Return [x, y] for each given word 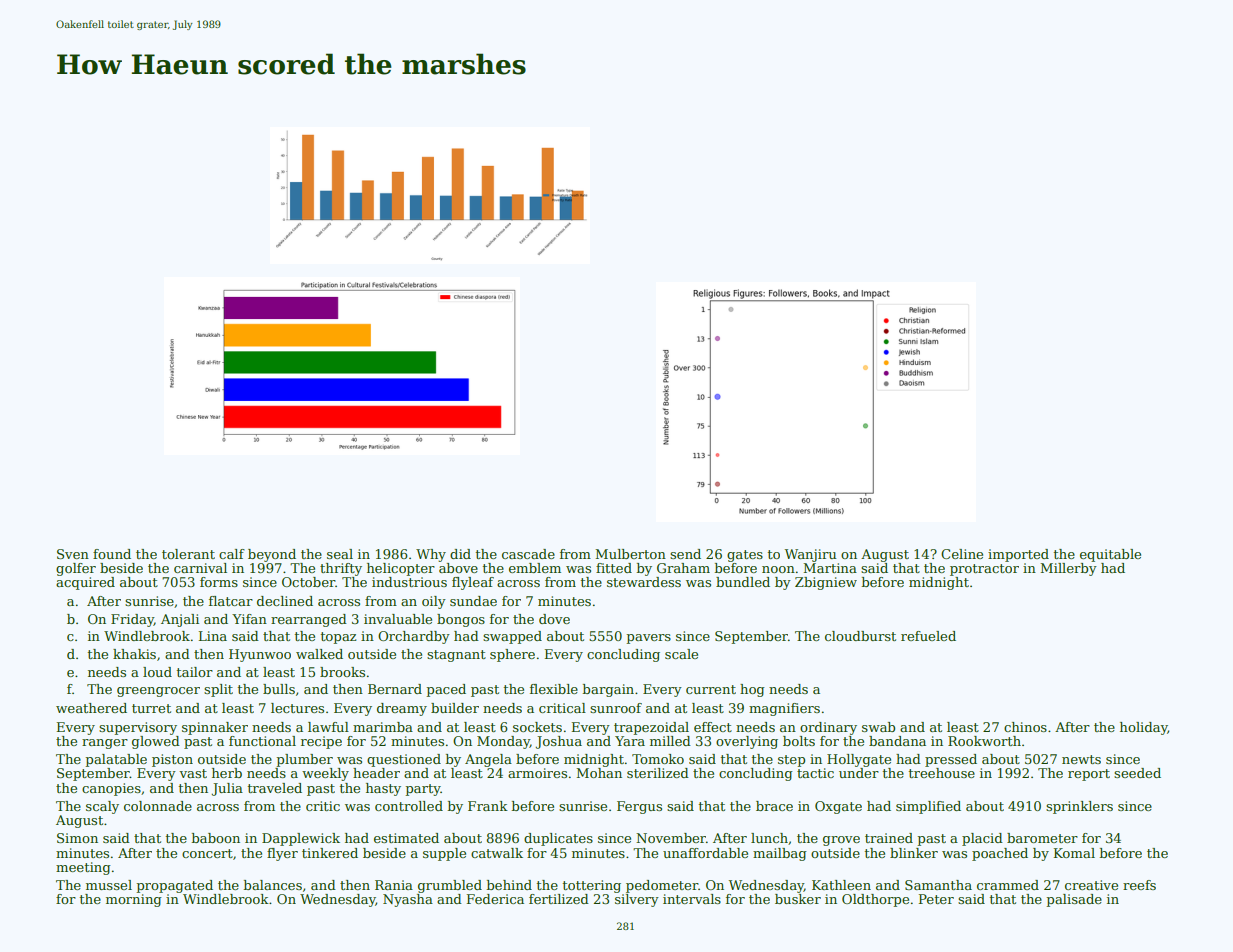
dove [554, 619]
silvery [637, 900]
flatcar [231, 601]
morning [134, 900]
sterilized [658, 773]
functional [262, 741]
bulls [279, 689]
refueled [928, 636]
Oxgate [838, 807]
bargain [608, 690]
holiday [1144, 728]
